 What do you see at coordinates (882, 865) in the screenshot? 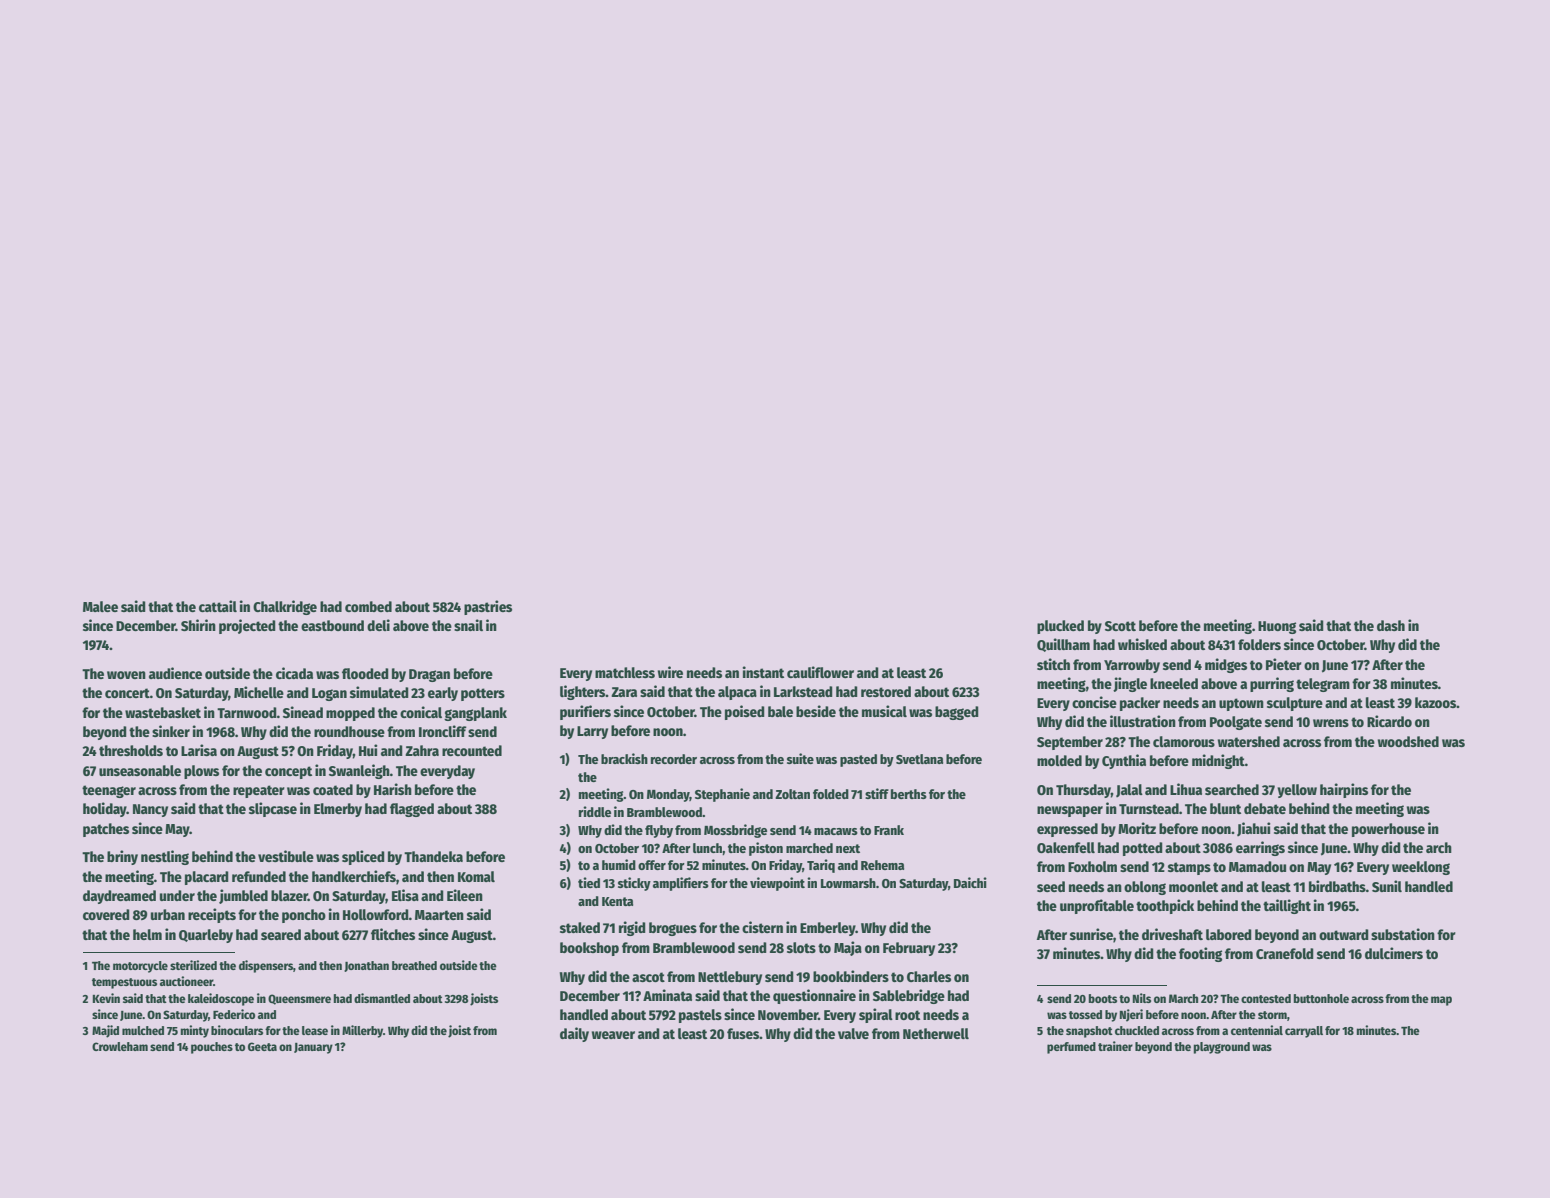
I see `Rehema` at bounding box center [882, 865].
